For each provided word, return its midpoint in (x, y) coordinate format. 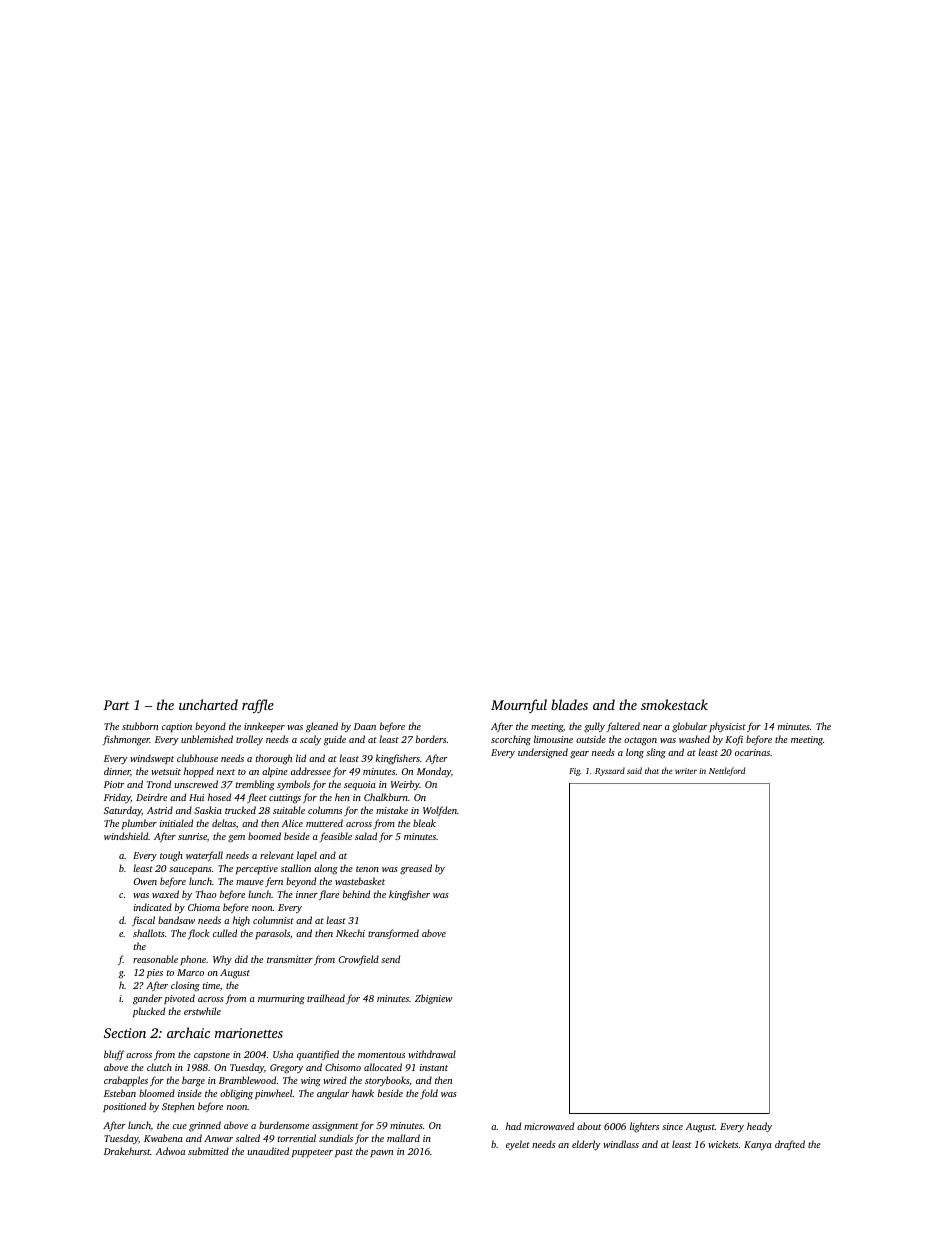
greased (416, 869)
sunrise (192, 836)
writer (686, 771)
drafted (790, 1145)
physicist (727, 727)
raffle (258, 706)
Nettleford (727, 771)
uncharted (208, 704)
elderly (586, 1145)
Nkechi (350, 933)
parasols (272, 934)
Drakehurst (127, 1151)
